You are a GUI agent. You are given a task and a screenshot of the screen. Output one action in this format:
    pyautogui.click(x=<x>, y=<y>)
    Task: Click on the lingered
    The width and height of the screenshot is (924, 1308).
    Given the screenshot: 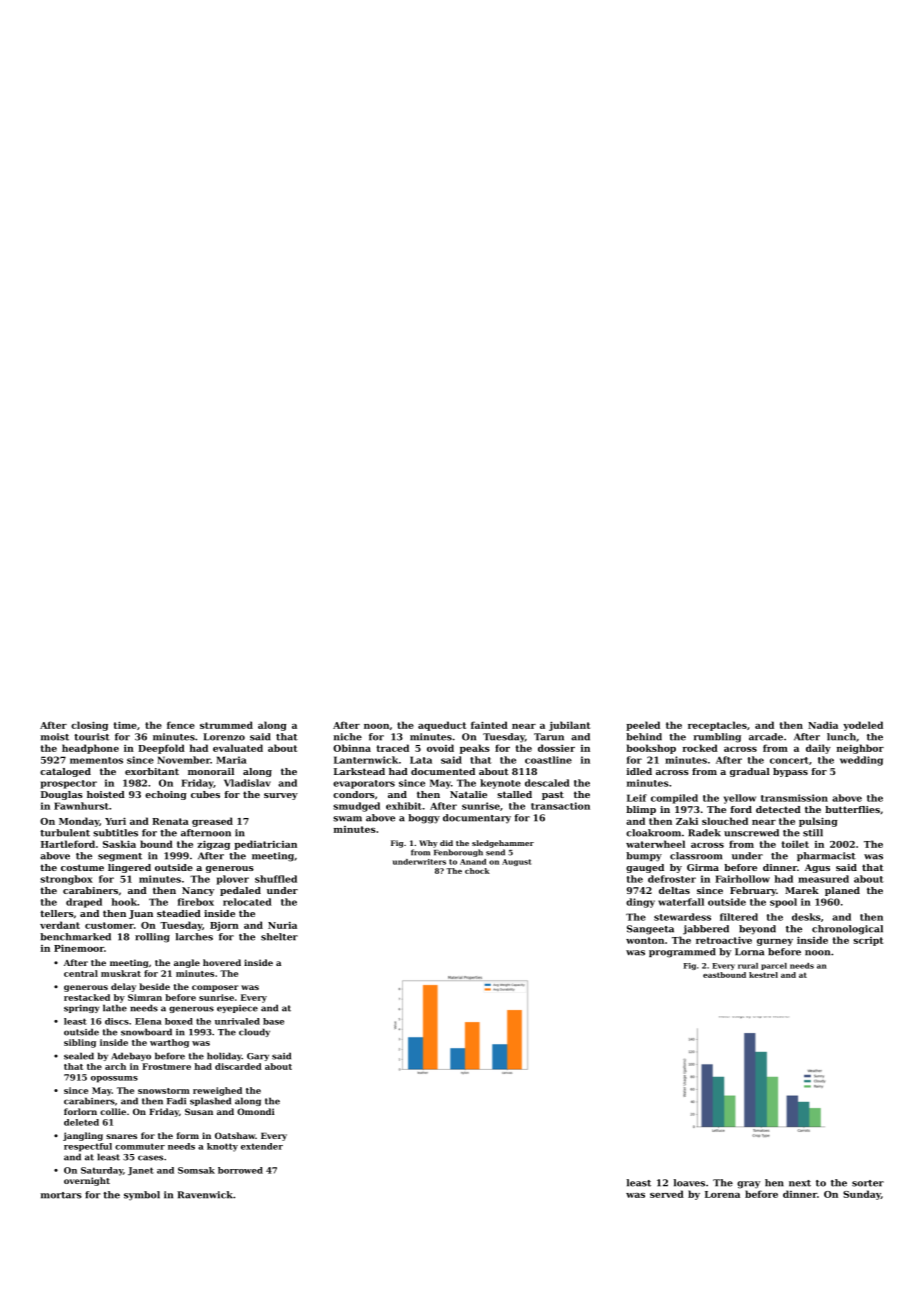 What is the action you would take?
    pyautogui.click(x=129, y=868)
